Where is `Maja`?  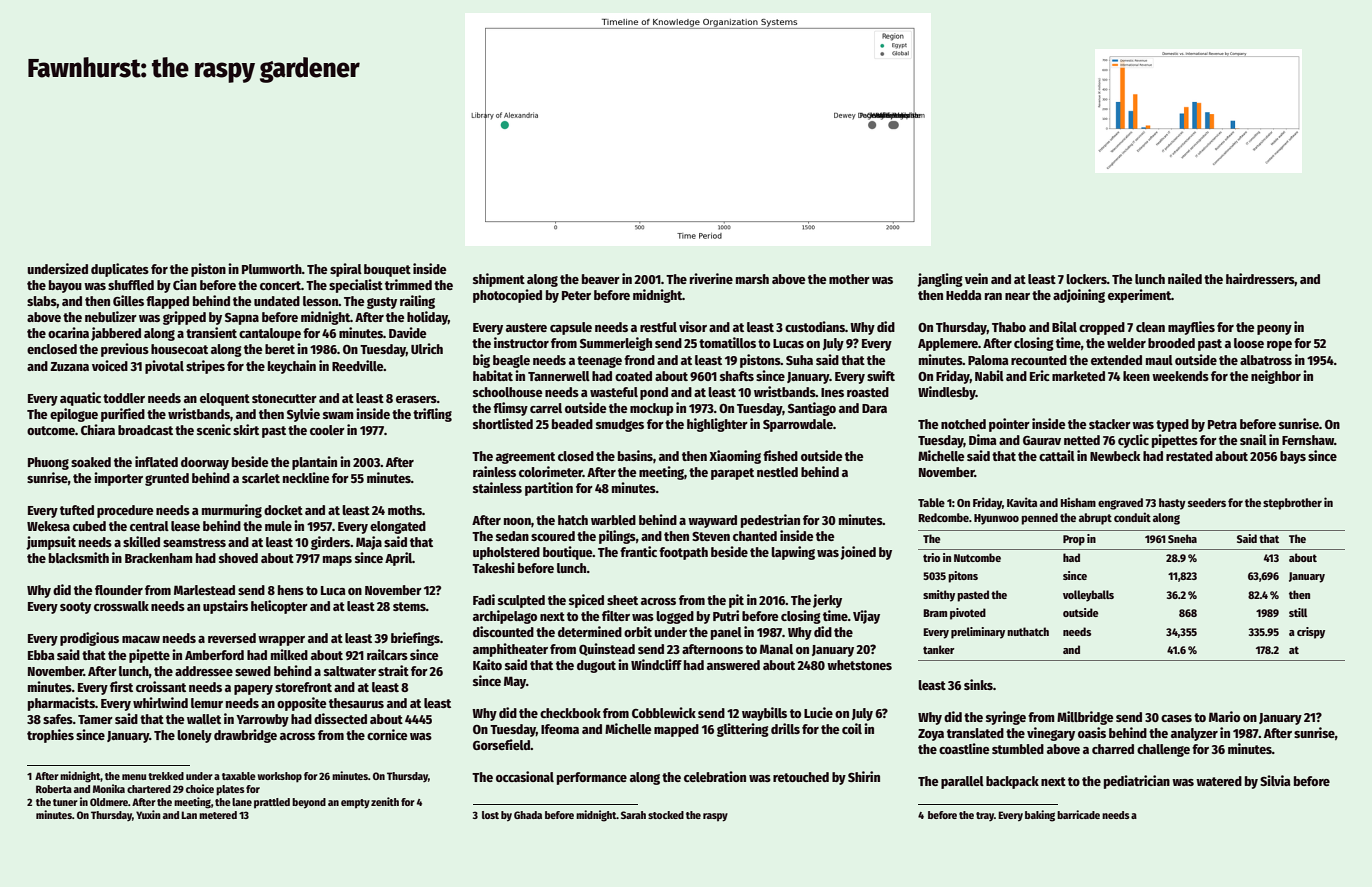 Maja is located at coordinates (369, 543).
